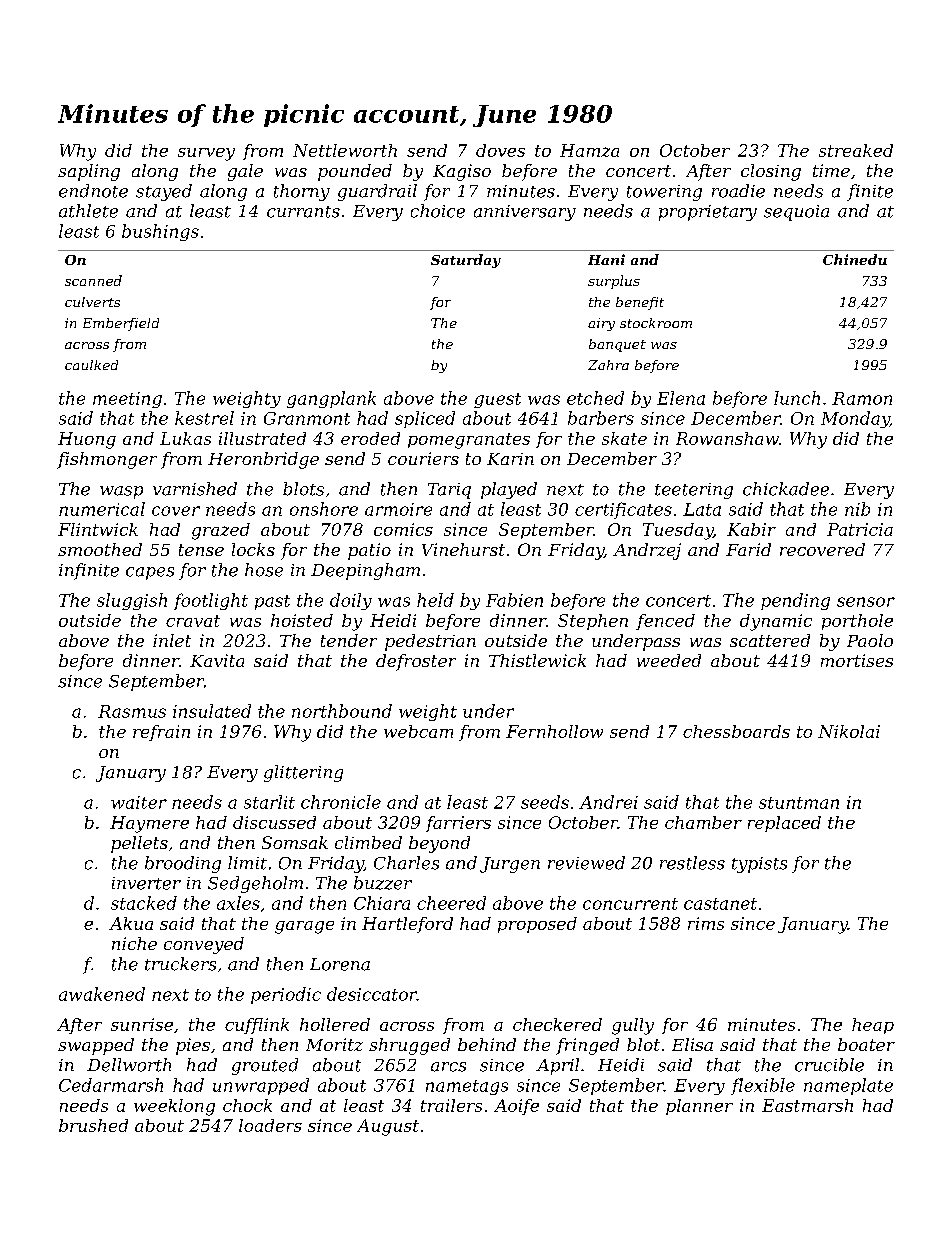  What do you see at coordinates (93, 1125) in the screenshot?
I see `brushed` at bounding box center [93, 1125].
